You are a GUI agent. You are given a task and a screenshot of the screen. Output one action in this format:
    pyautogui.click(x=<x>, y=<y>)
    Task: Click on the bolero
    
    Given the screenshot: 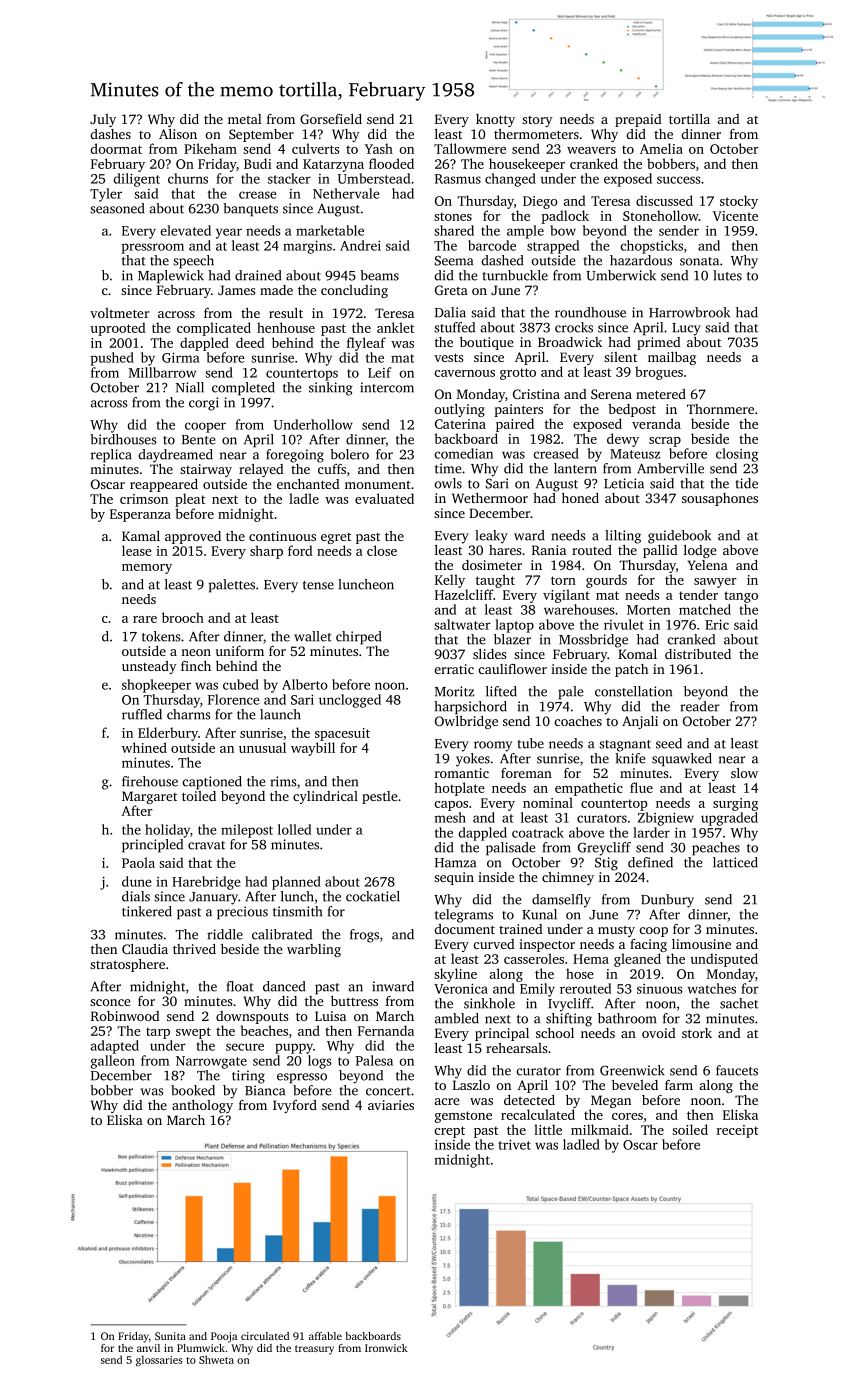 What is the action you would take?
    pyautogui.click(x=349, y=454)
